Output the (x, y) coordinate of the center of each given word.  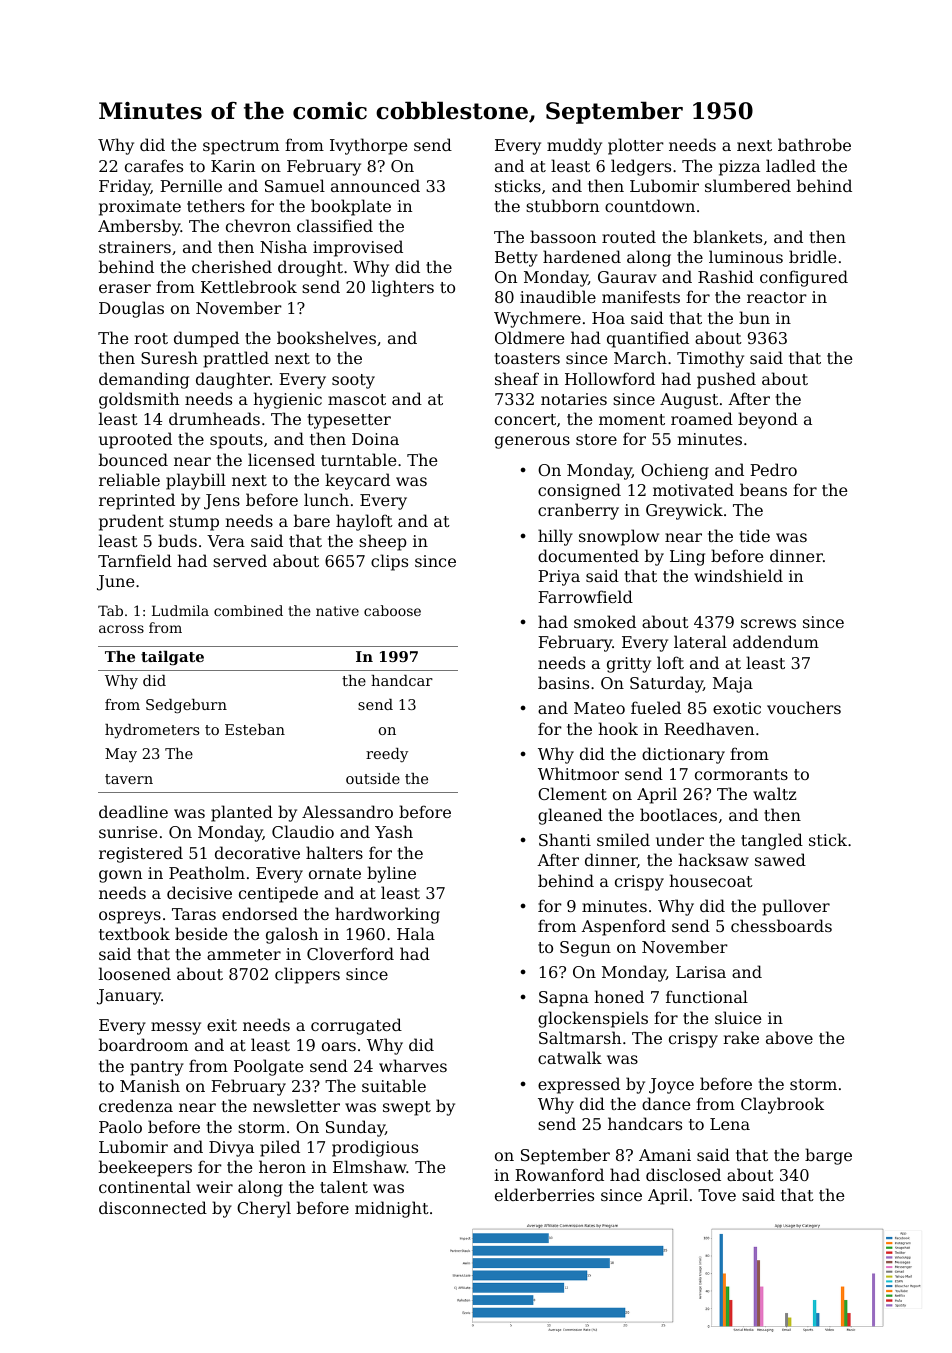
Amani (665, 1155)
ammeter (244, 954)
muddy (574, 146)
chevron (258, 225)
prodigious (375, 1148)
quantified (648, 339)
